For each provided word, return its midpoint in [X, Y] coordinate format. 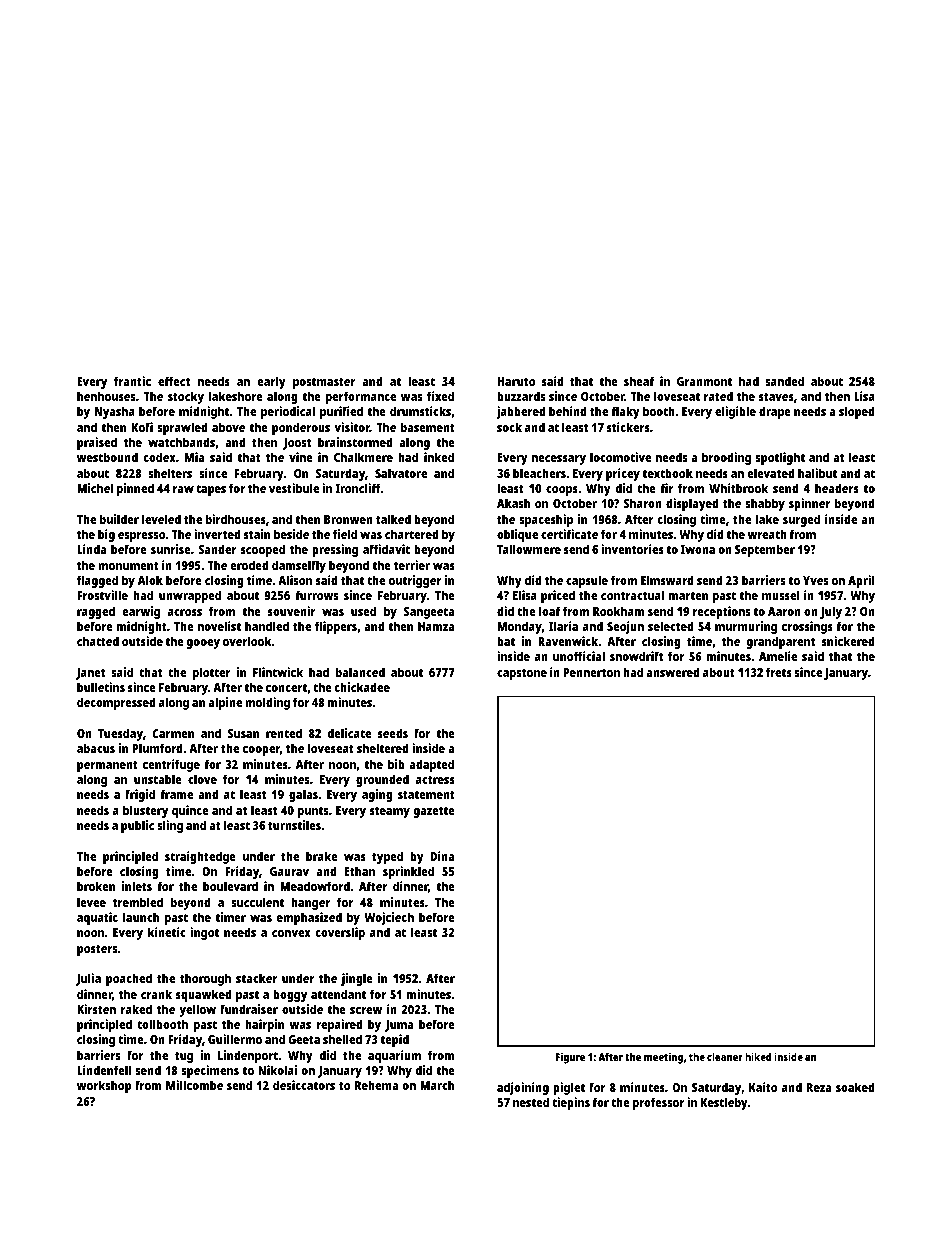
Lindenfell [104, 1070]
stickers [628, 427]
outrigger [415, 581]
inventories [632, 549]
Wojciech [389, 918]
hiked [758, 1056]
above [228, 427]
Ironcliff [358, 488]
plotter [212, 673]
